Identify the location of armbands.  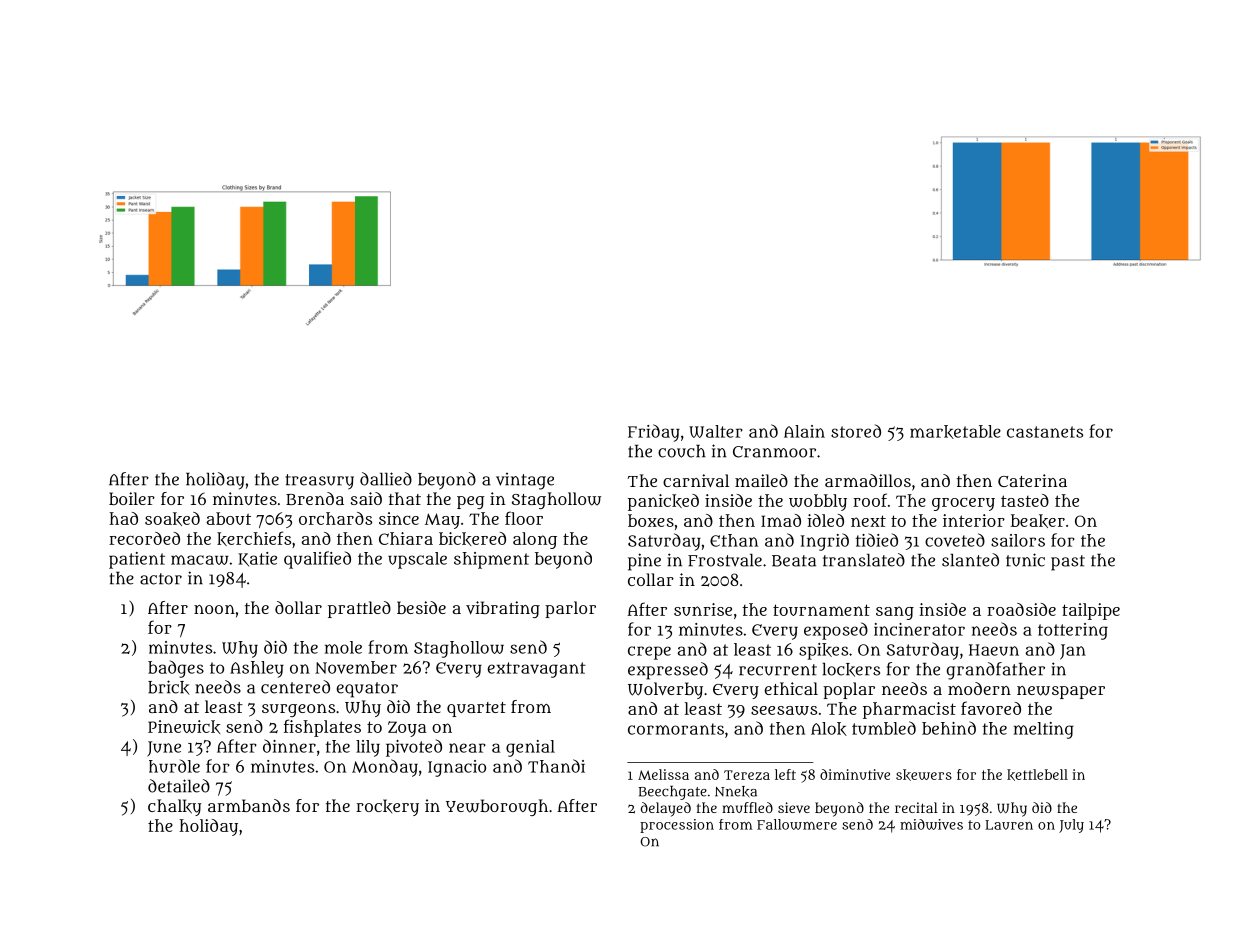
(249, 805).
